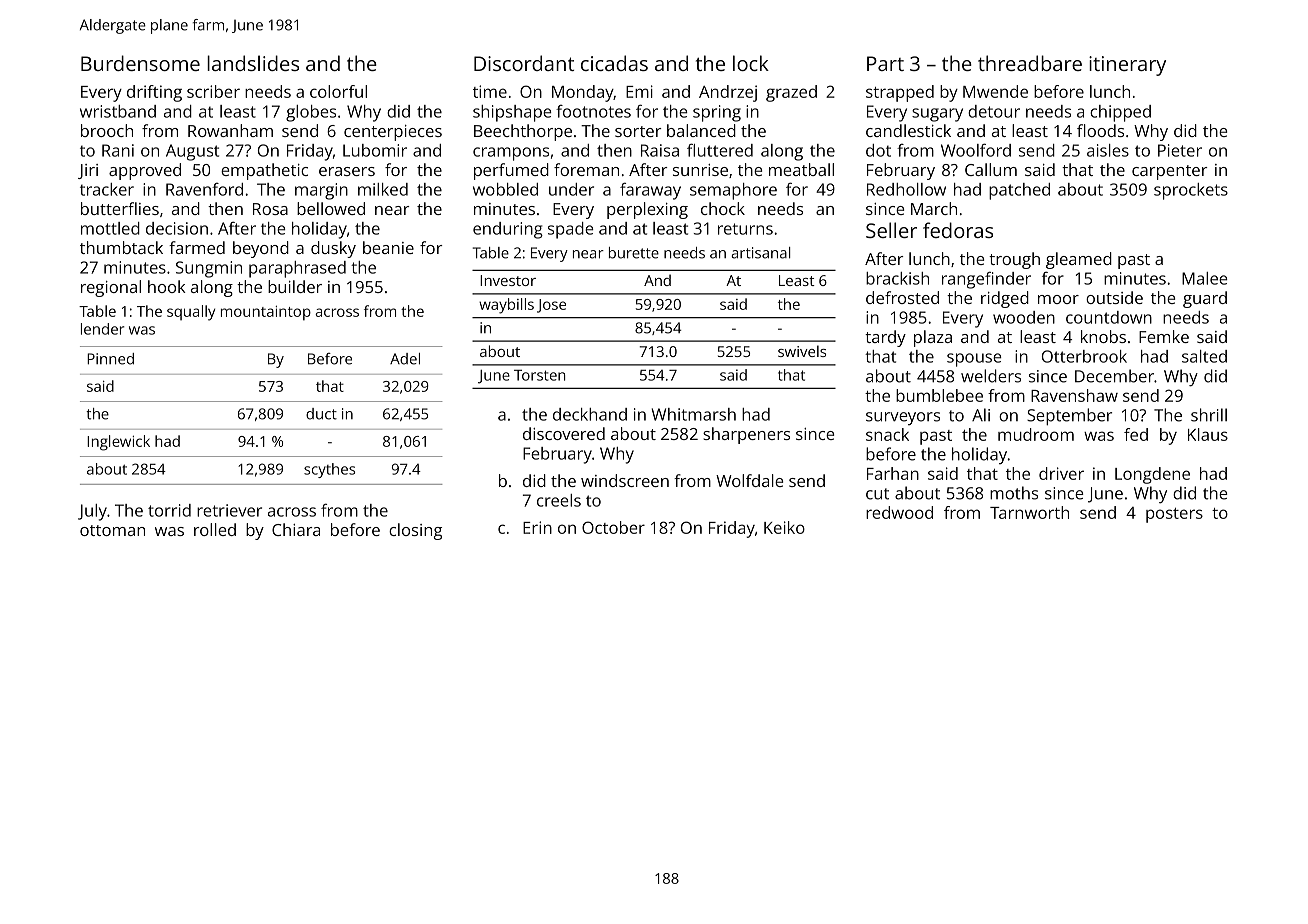 The height and width of the screenshot is (924, 1308). What do you see at coordinates (614, 63) in the screenshot?
I see `cicadas` at bounding box center [614, 63].
